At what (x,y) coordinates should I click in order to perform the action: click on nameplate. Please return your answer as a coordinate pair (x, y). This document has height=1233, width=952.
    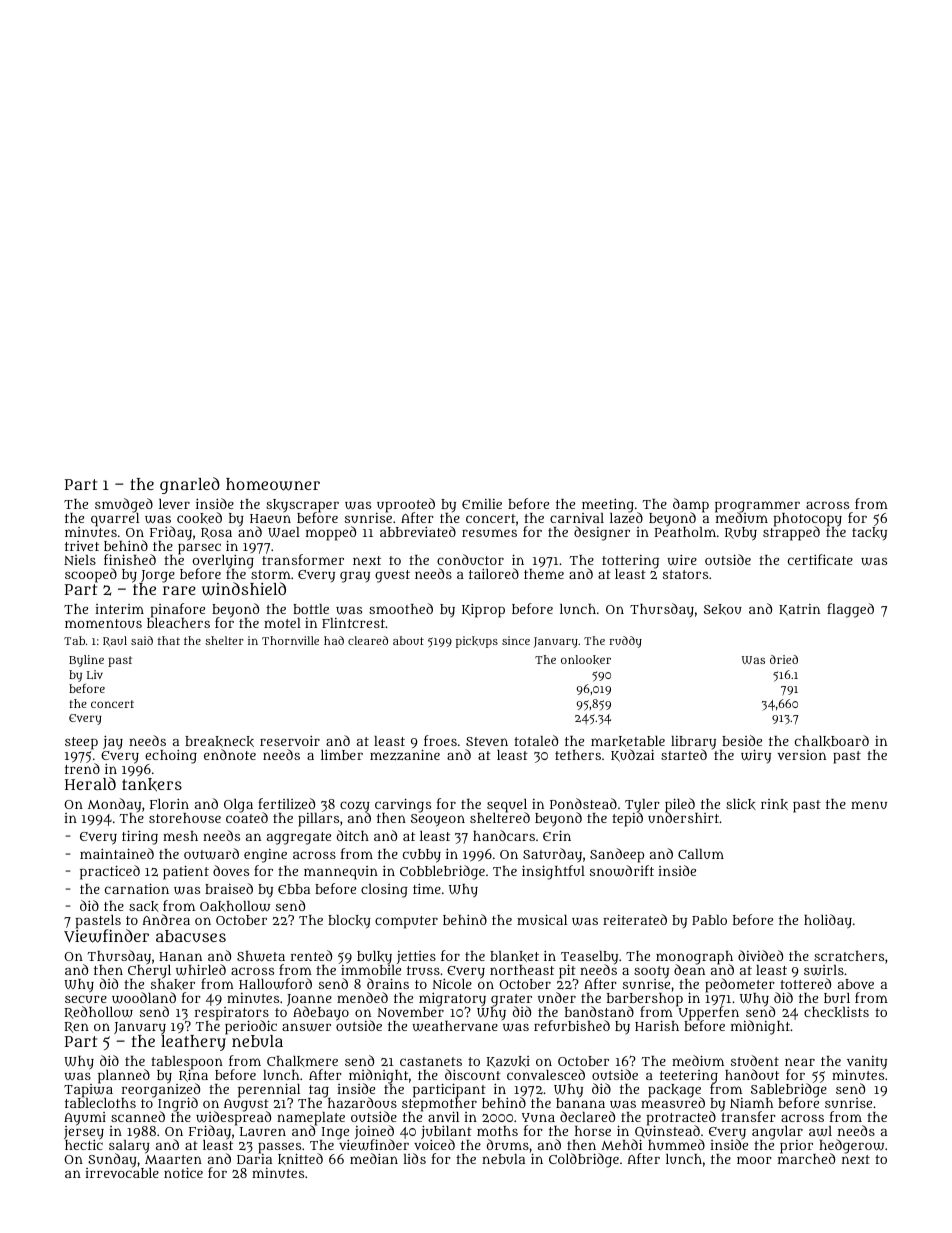
    Looking at the image, I should click on (311, 1119).
